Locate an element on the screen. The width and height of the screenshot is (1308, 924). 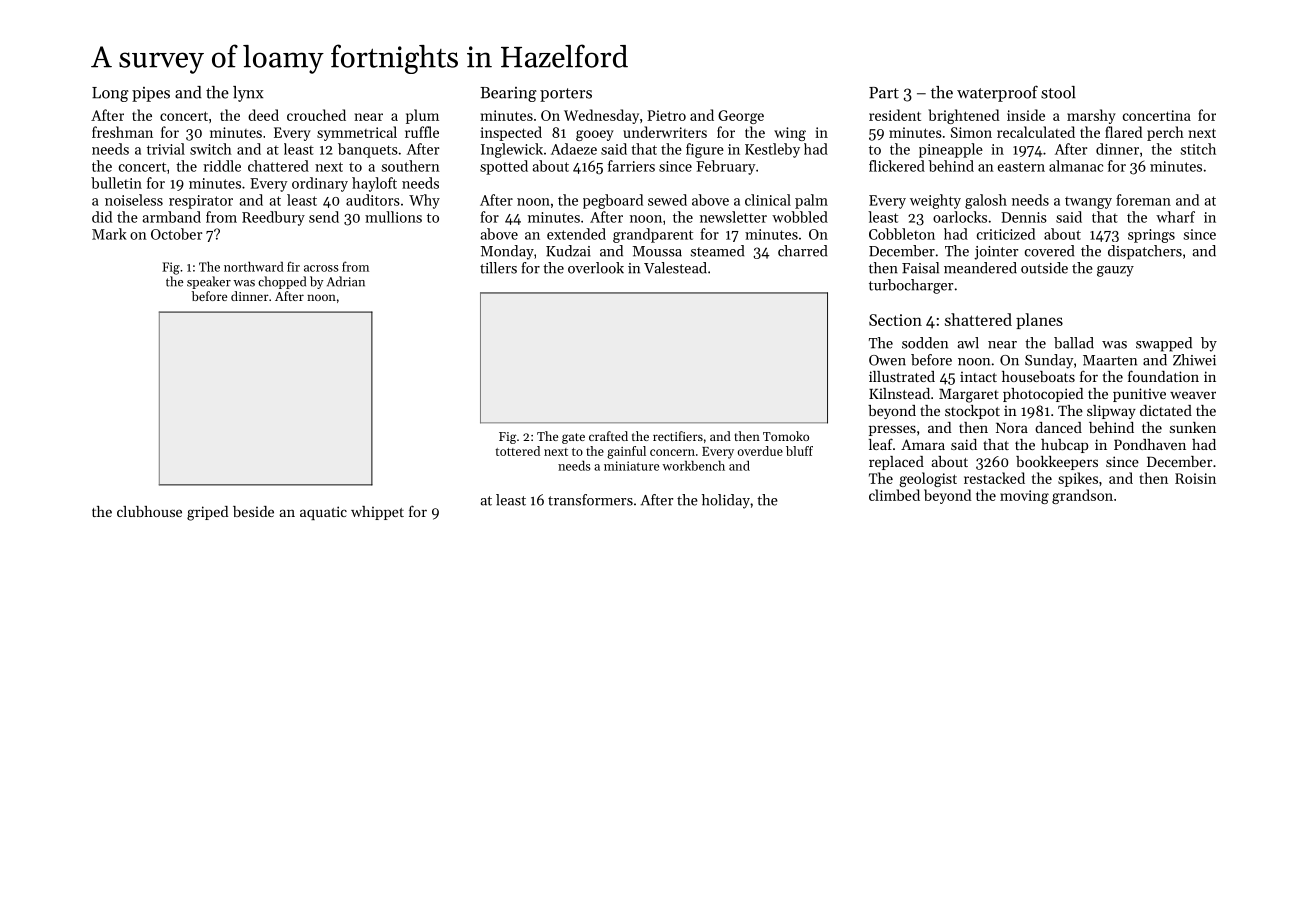
newsletter is located at coordinates (733, 217).
